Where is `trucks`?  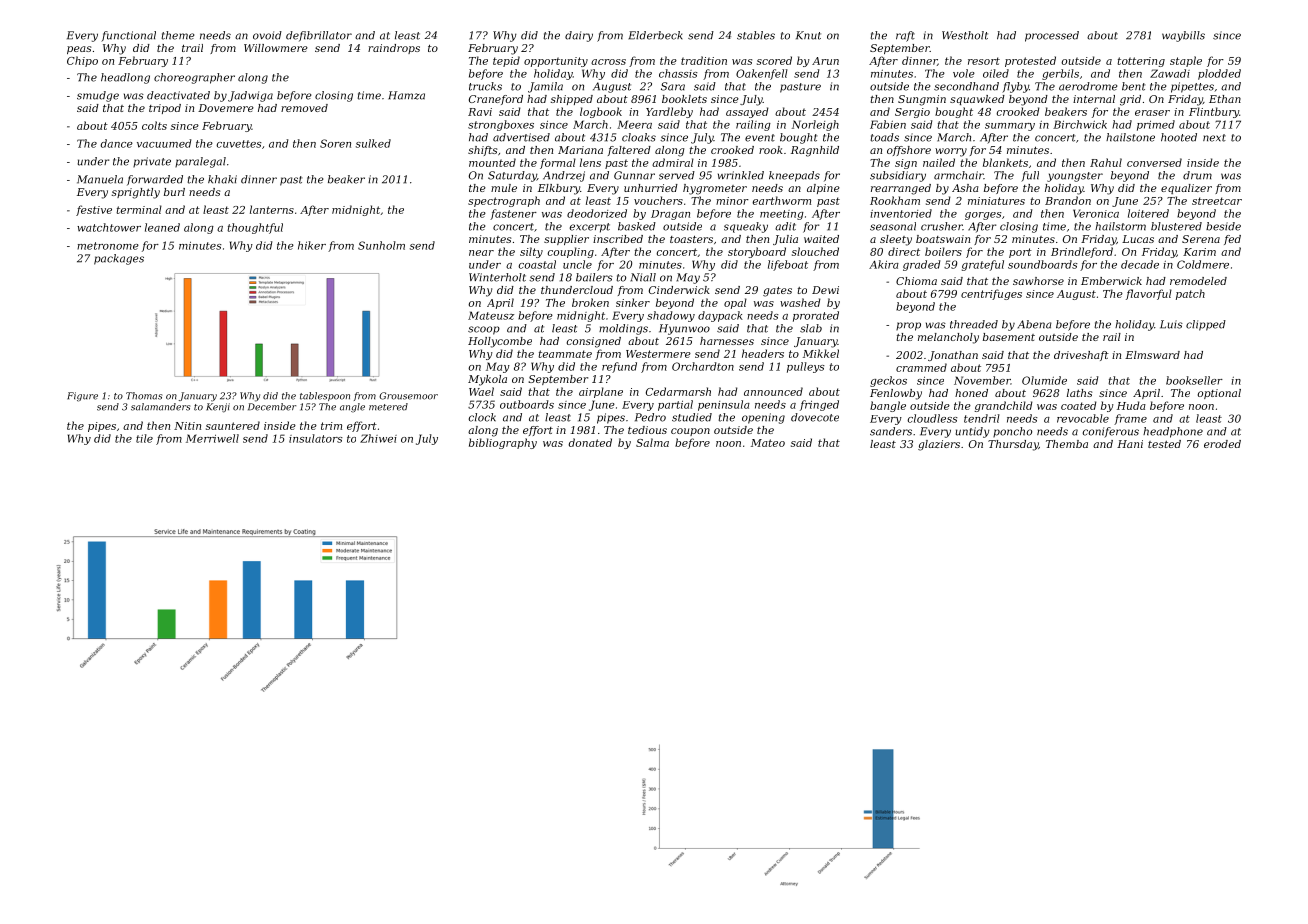 trucks is located at coordinates (485, 86).
